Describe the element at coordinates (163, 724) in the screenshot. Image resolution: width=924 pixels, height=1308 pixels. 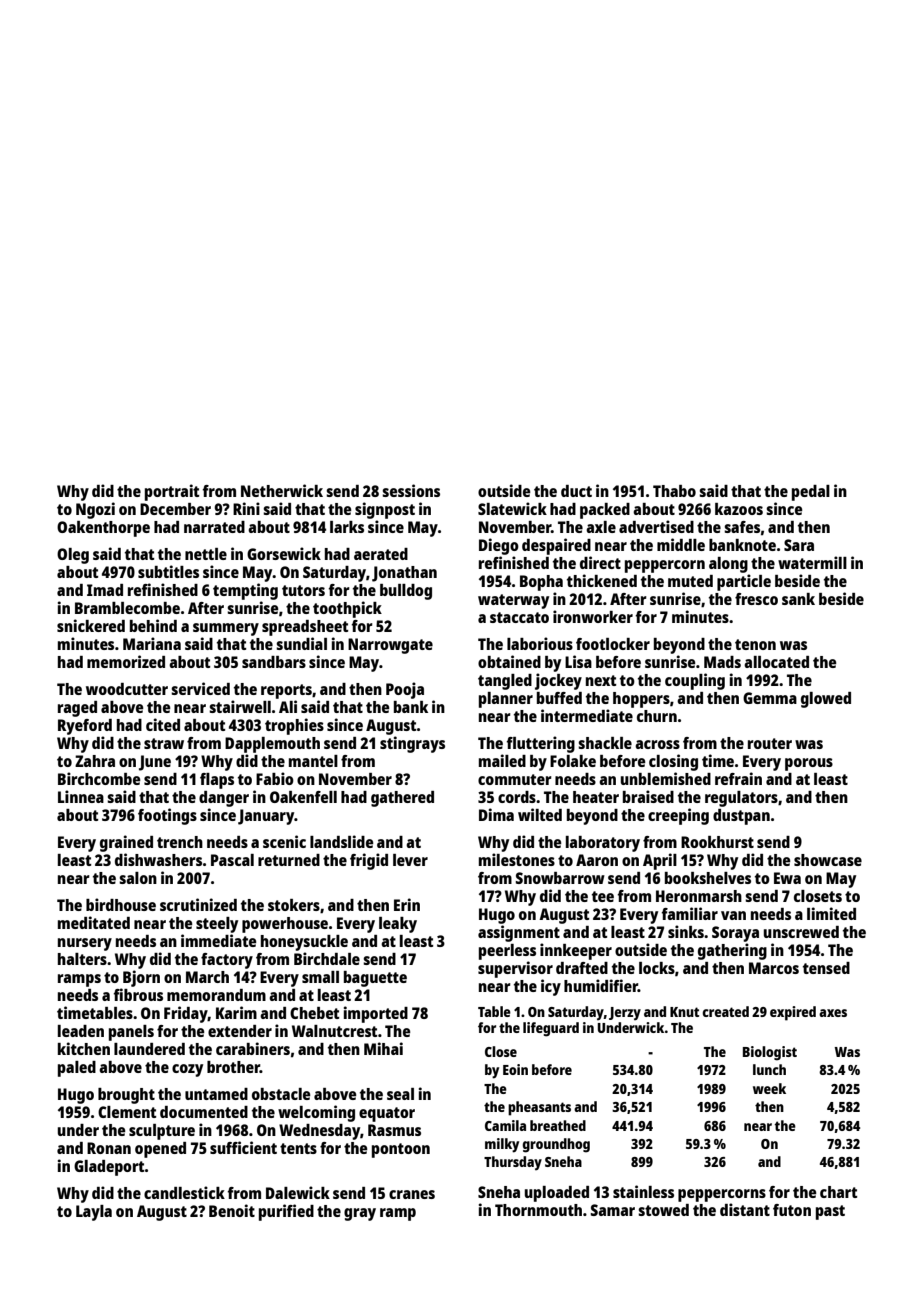
I see `cited` at that location.
